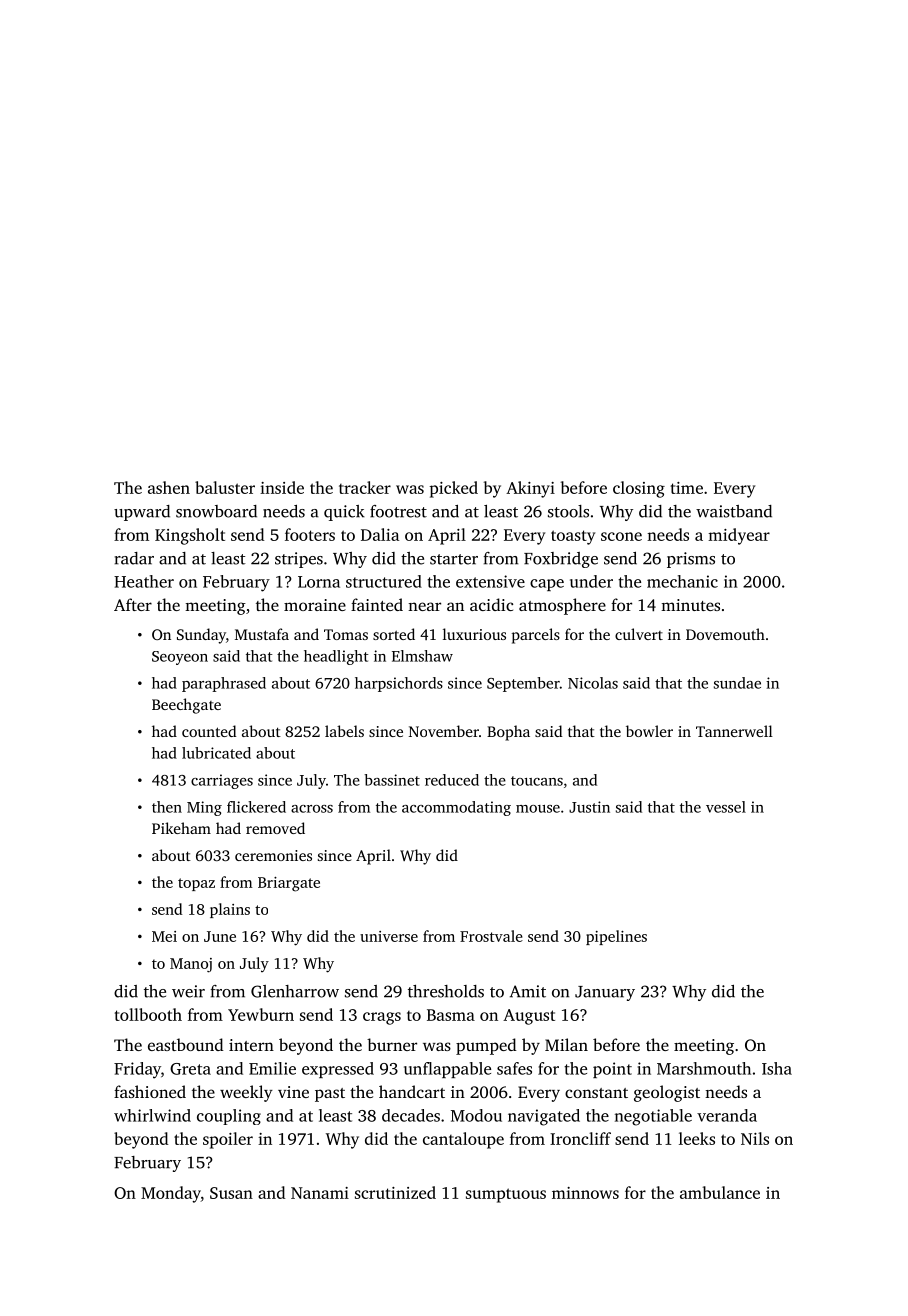 Image resolution: width=908 pixels, height=1316 pixels. Describe the element at coordinates (616, 937) in the screenshot. I see `pipelines` at that location.
